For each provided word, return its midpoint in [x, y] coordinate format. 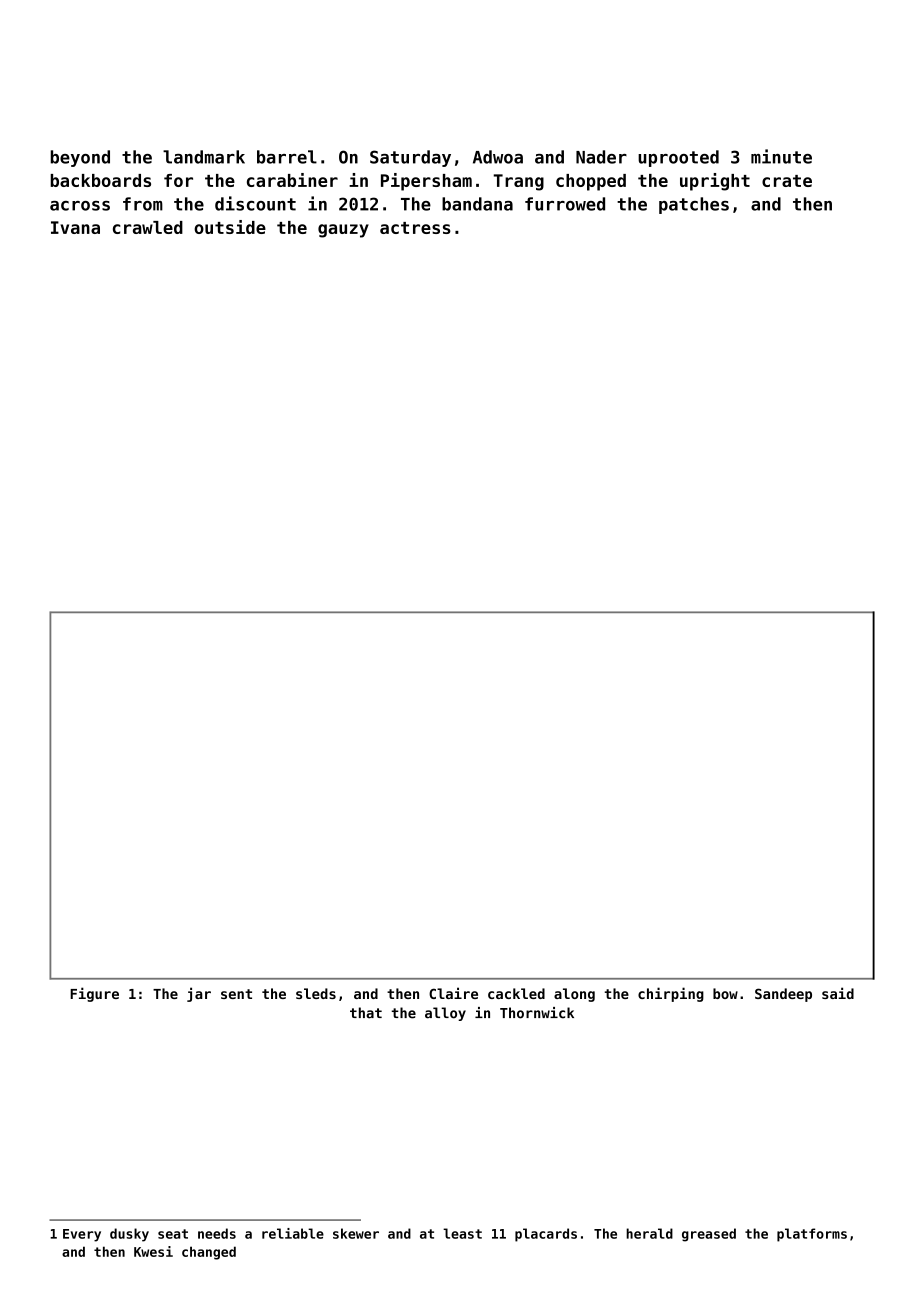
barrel [287, 157]
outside [230, 227]
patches [694, 205]
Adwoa [498, 157]
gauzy [343, 231]
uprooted [678, 158]
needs [217, 1233]
